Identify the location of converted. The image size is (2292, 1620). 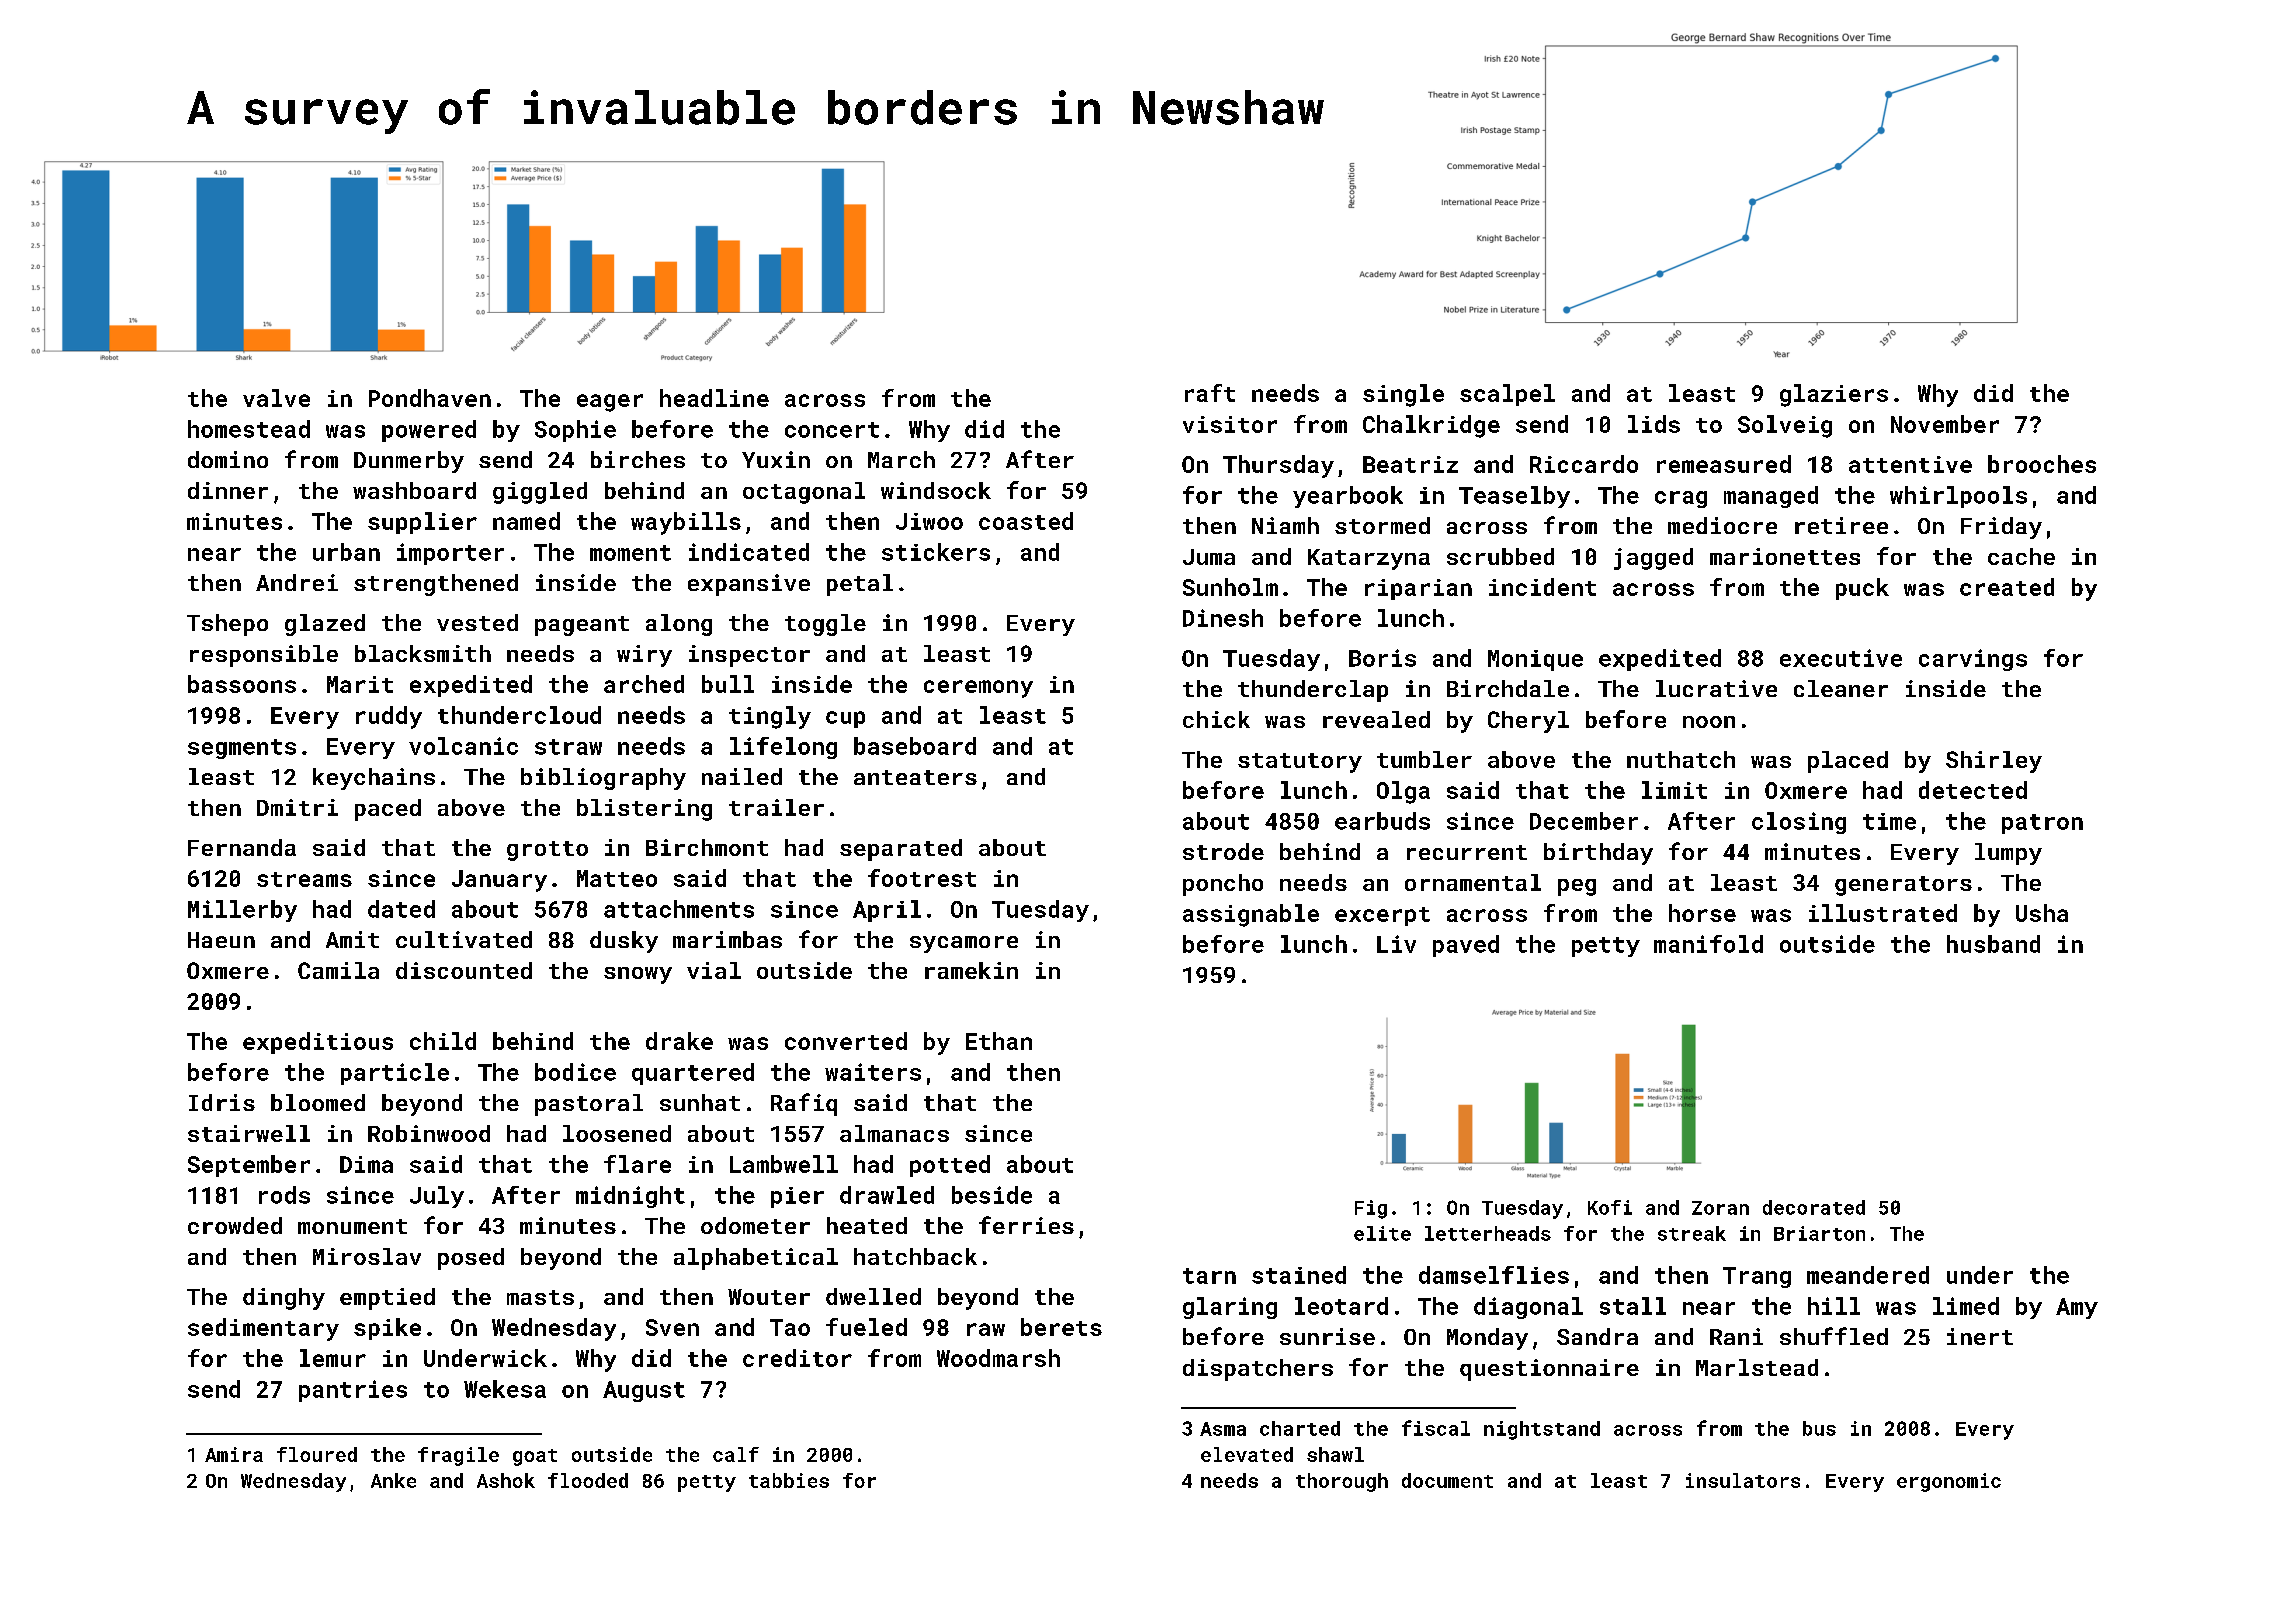
(846, 1041).
